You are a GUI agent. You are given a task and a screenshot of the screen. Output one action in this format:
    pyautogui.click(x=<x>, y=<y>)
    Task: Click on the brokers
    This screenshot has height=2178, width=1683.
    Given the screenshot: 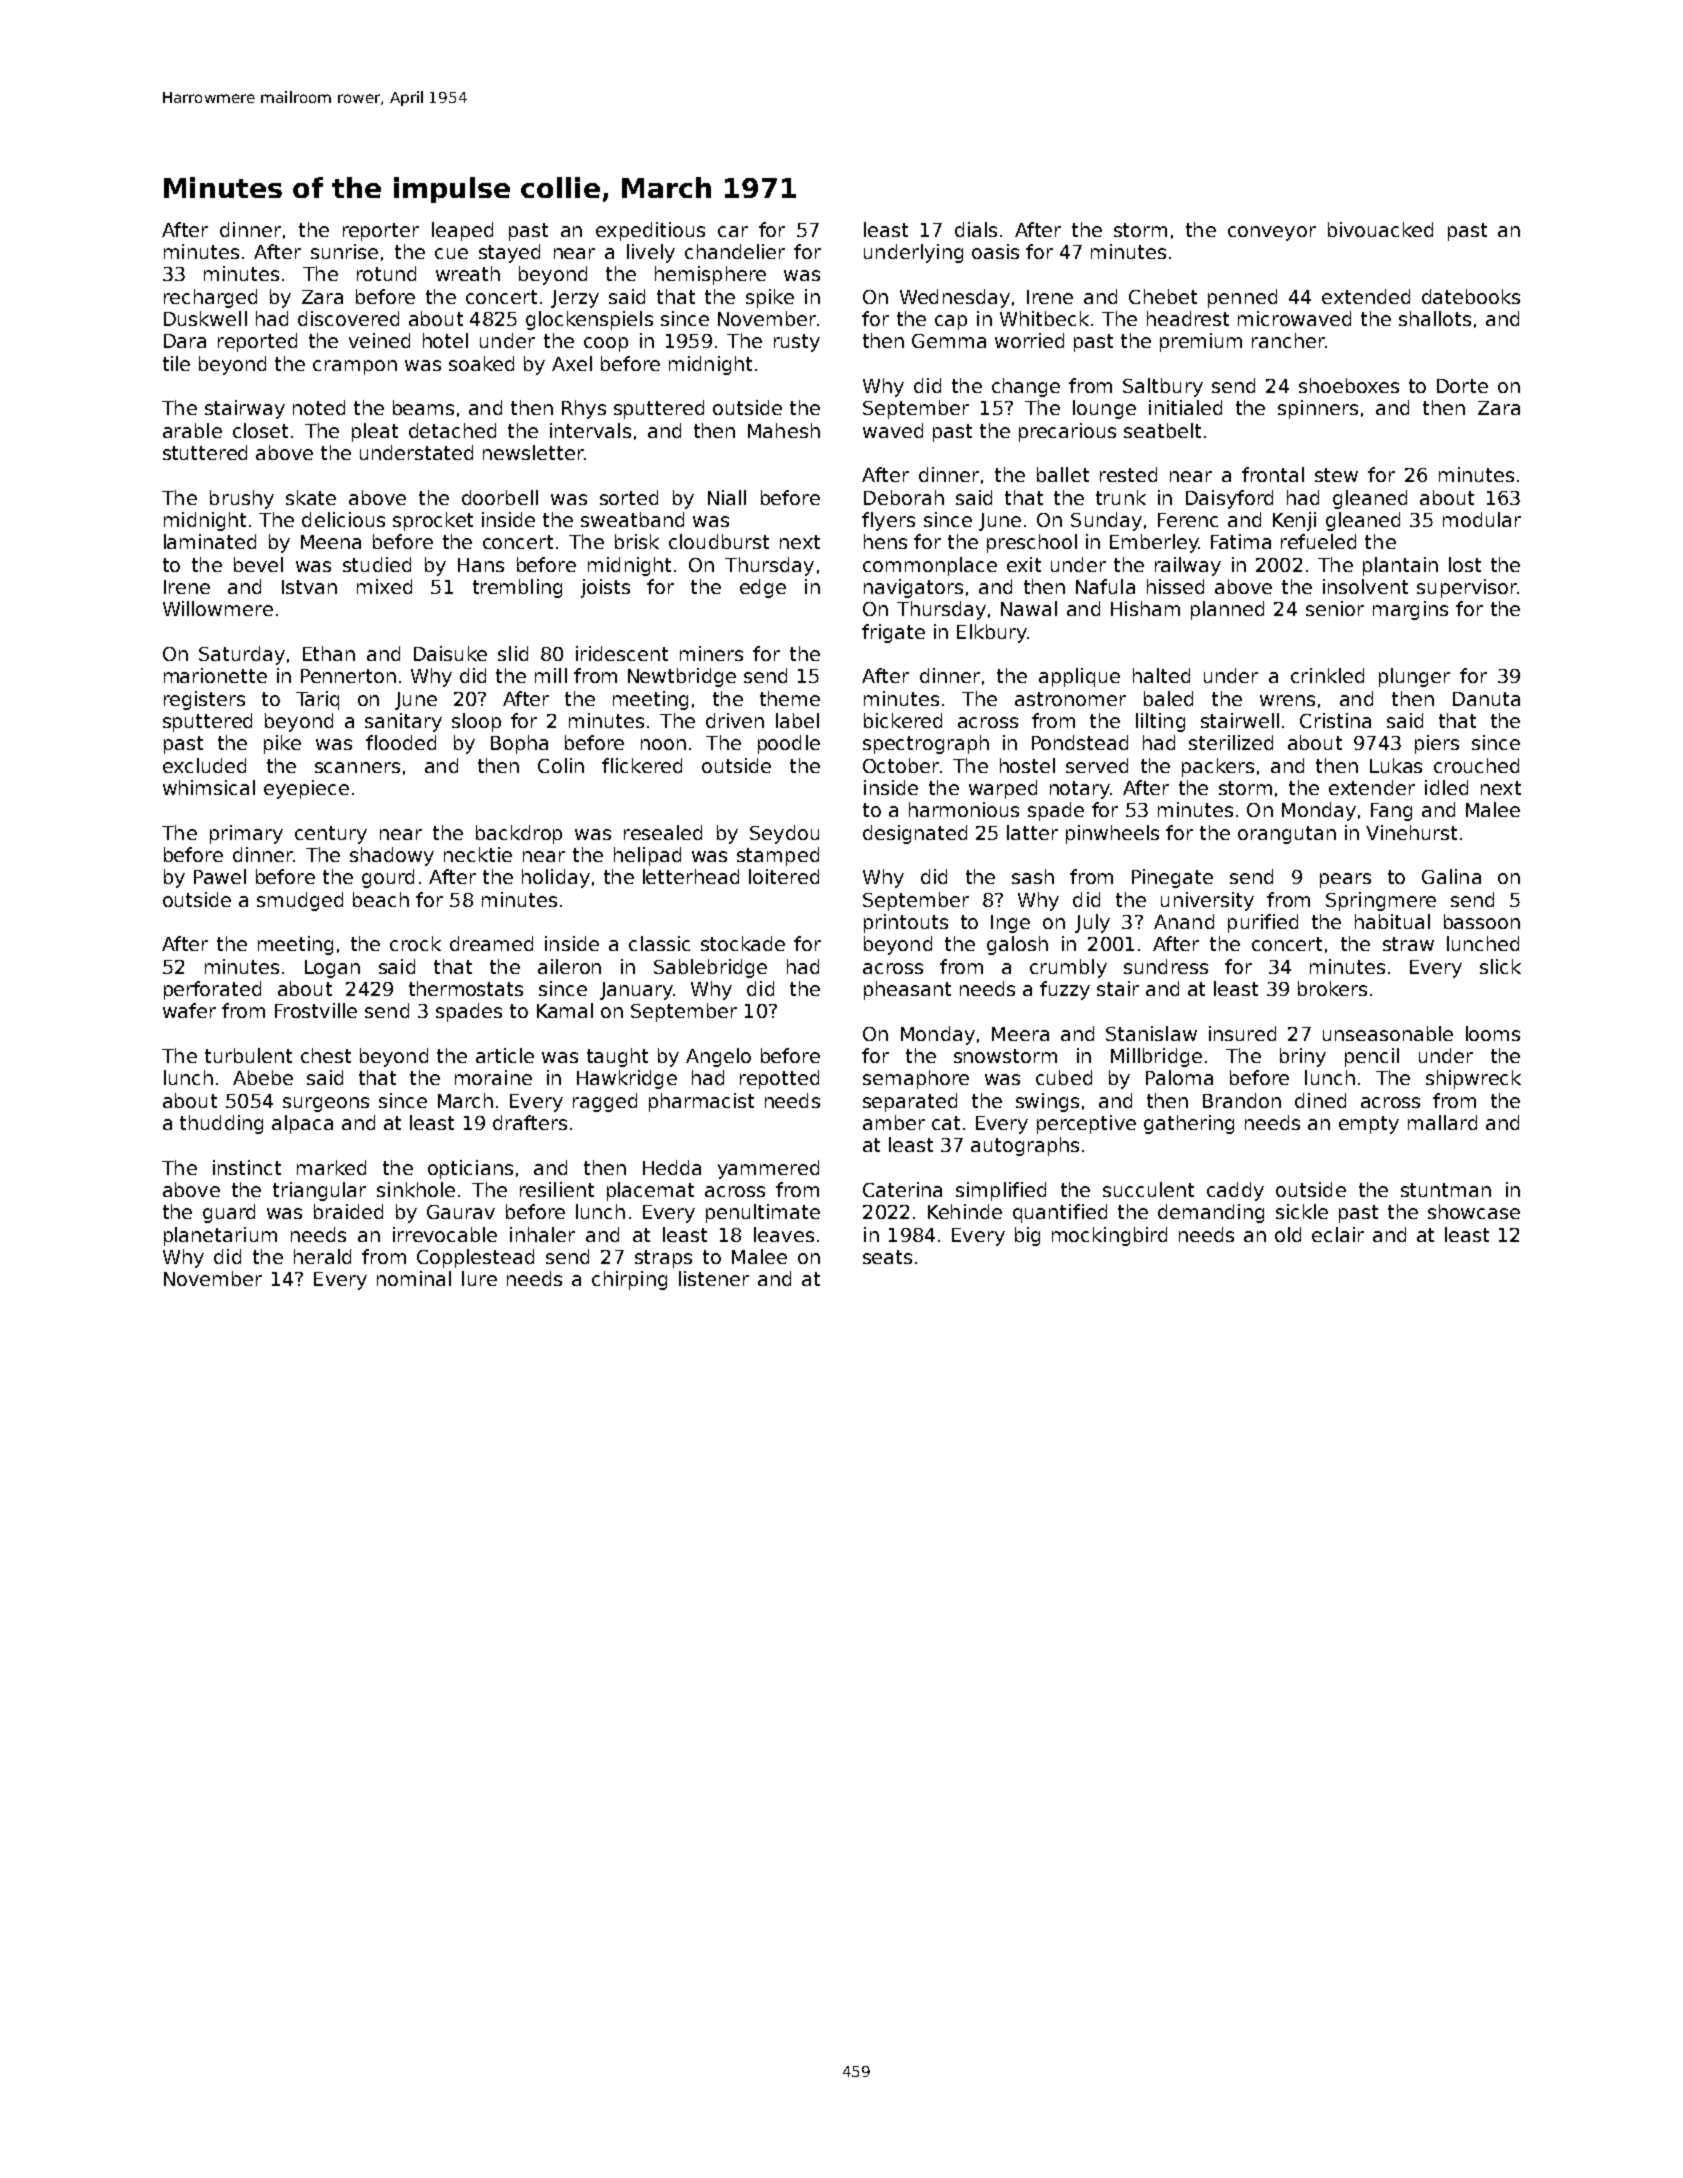 What is the action you would take?
    pyautogui.click(x=1332, y=988)
